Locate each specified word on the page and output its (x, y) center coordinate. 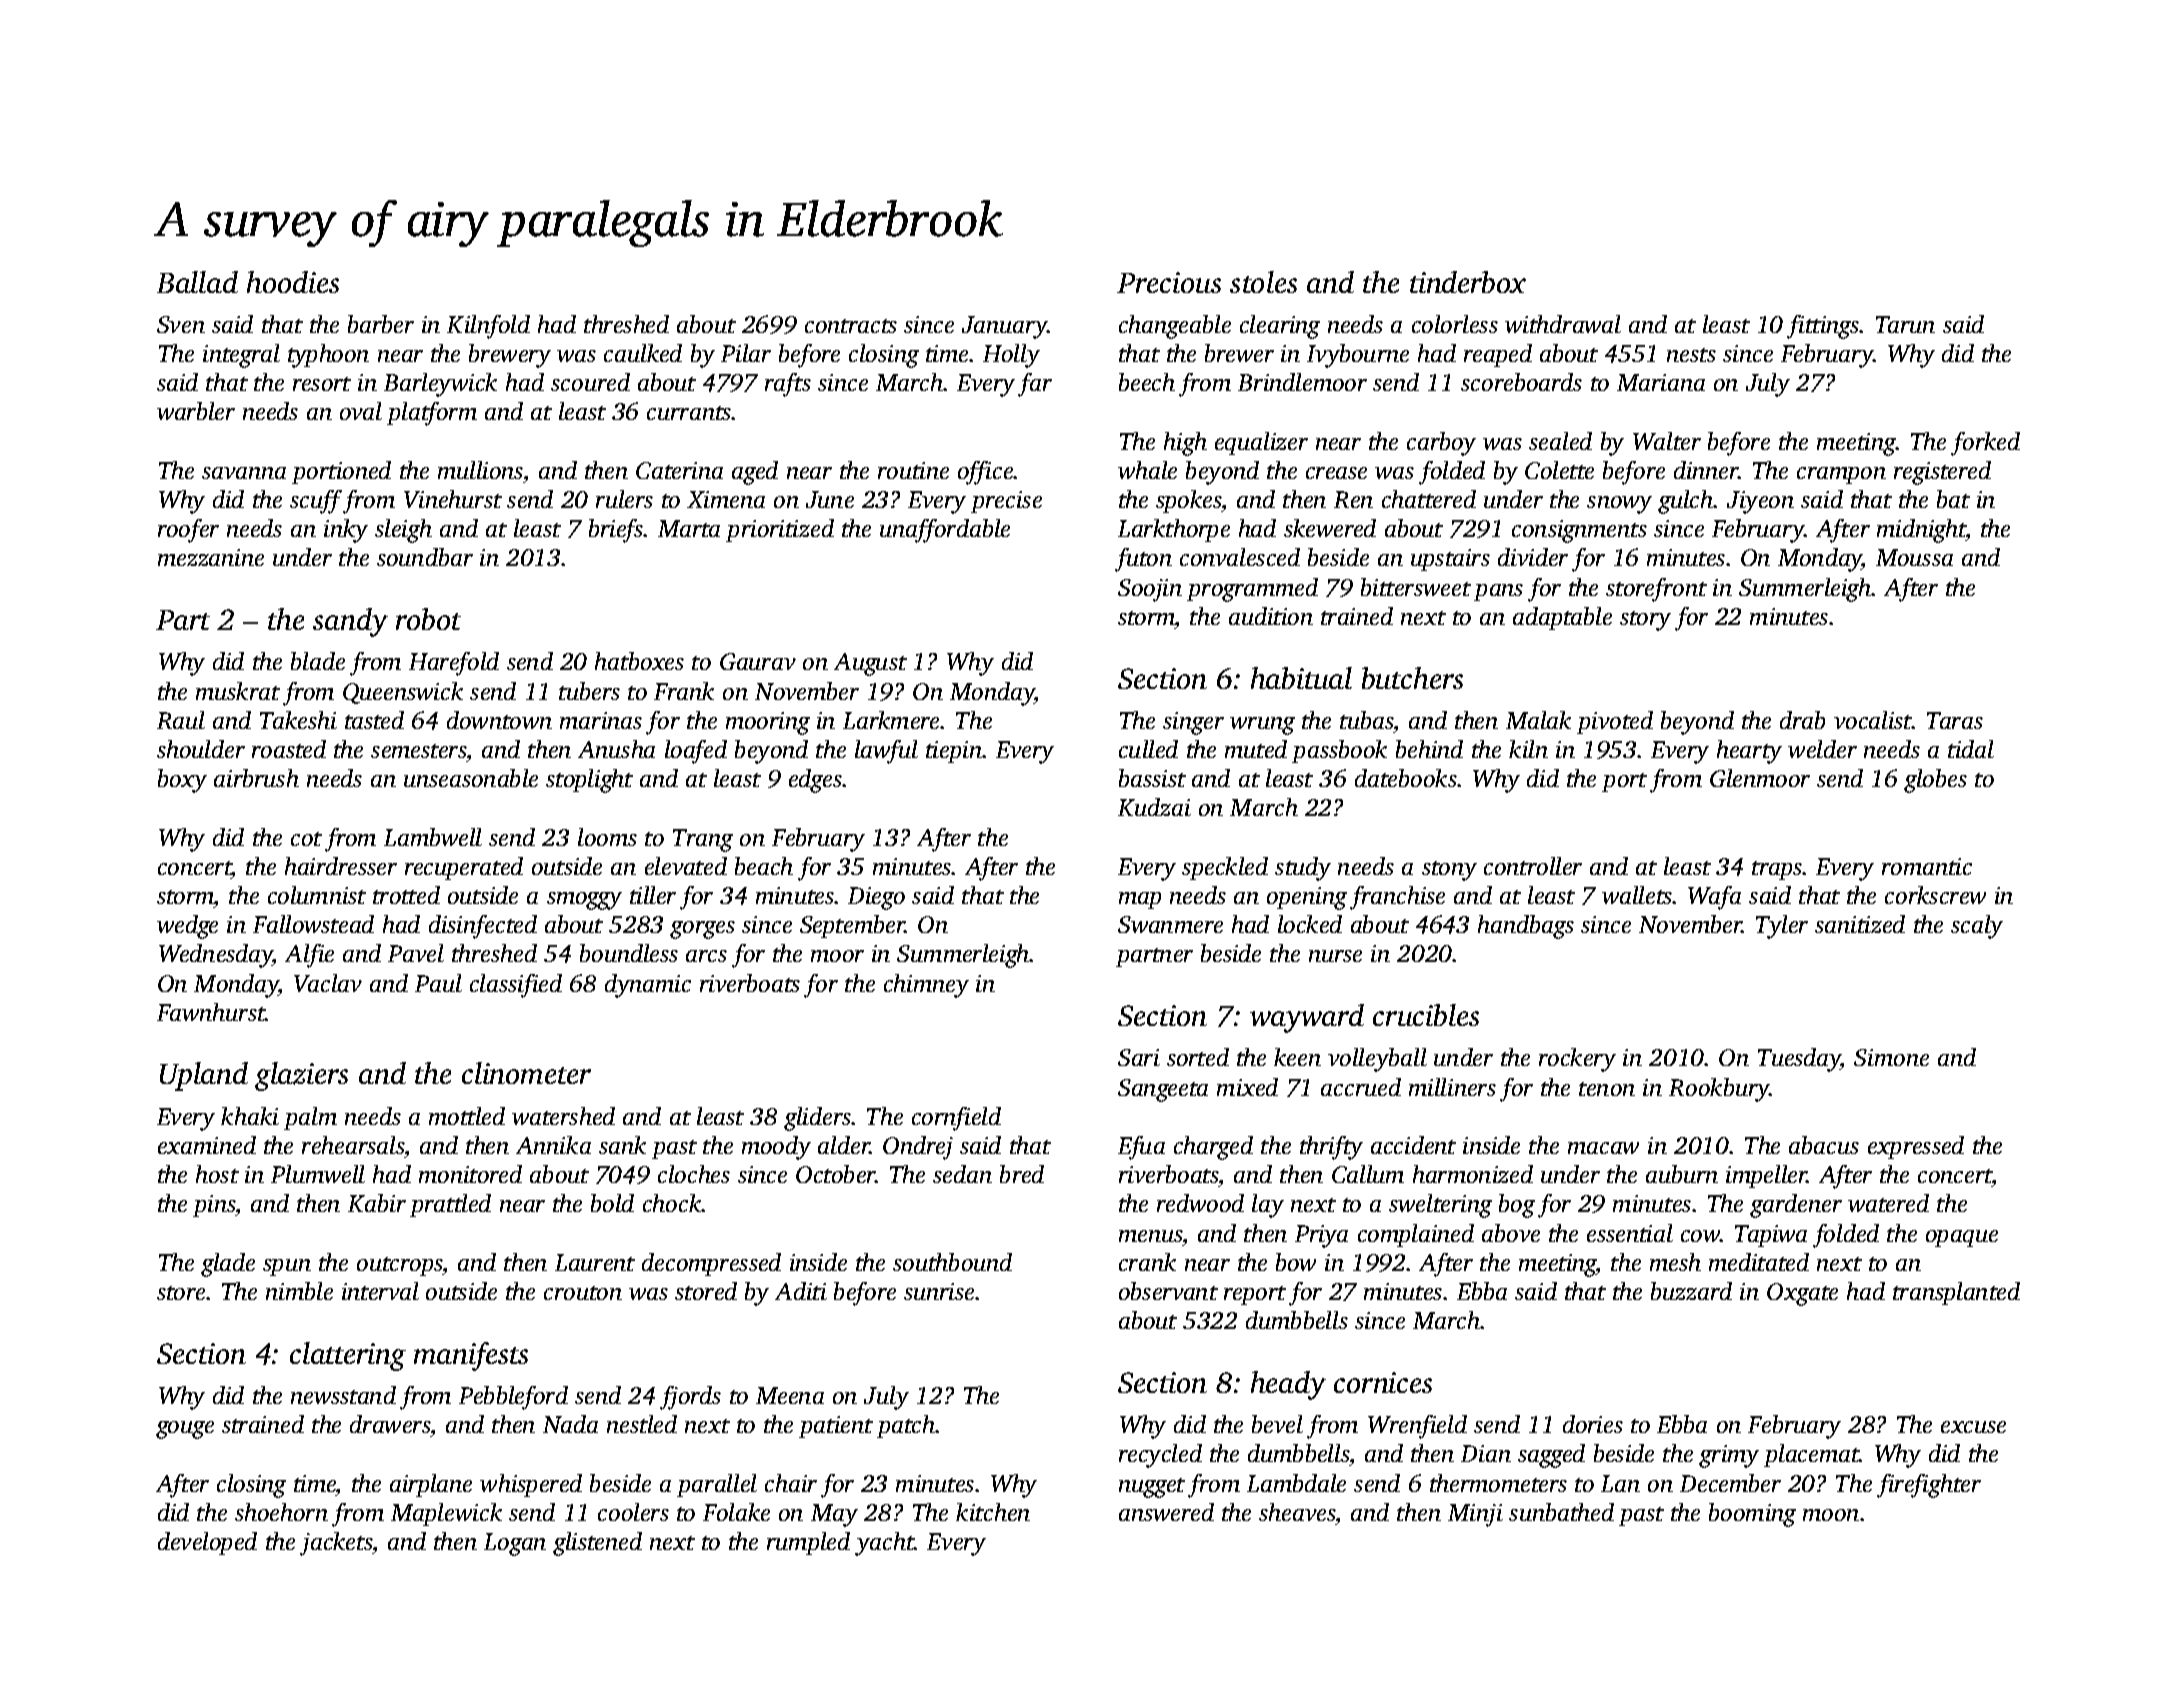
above (1511, 1233)
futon (1143, 560)
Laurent (595, 1262)
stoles (1263, 282)
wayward (1307, 1018)
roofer (188, 531)
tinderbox (1468, 282)
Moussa (1914, 557)
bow (1296, 1262)
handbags (1526, 927)
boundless (629, 953)
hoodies (293, 282)
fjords (690, 1398)
